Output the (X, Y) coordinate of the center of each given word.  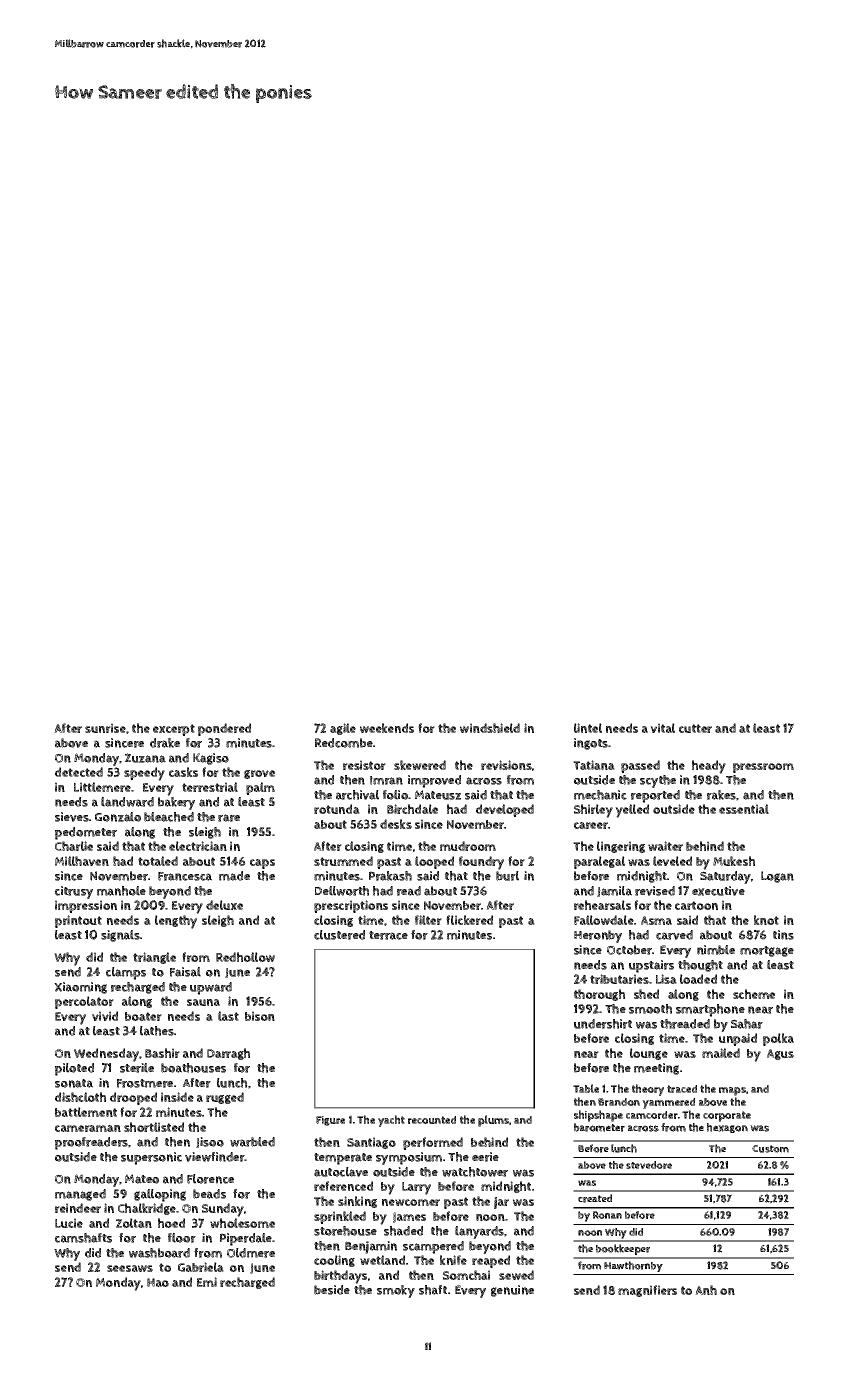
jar (501, 1203)
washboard (159, 1253)
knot (766, 920)
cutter (695, 728)
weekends (387, 728)
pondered (224, 729)
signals (120, 936)
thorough (599, 995)
